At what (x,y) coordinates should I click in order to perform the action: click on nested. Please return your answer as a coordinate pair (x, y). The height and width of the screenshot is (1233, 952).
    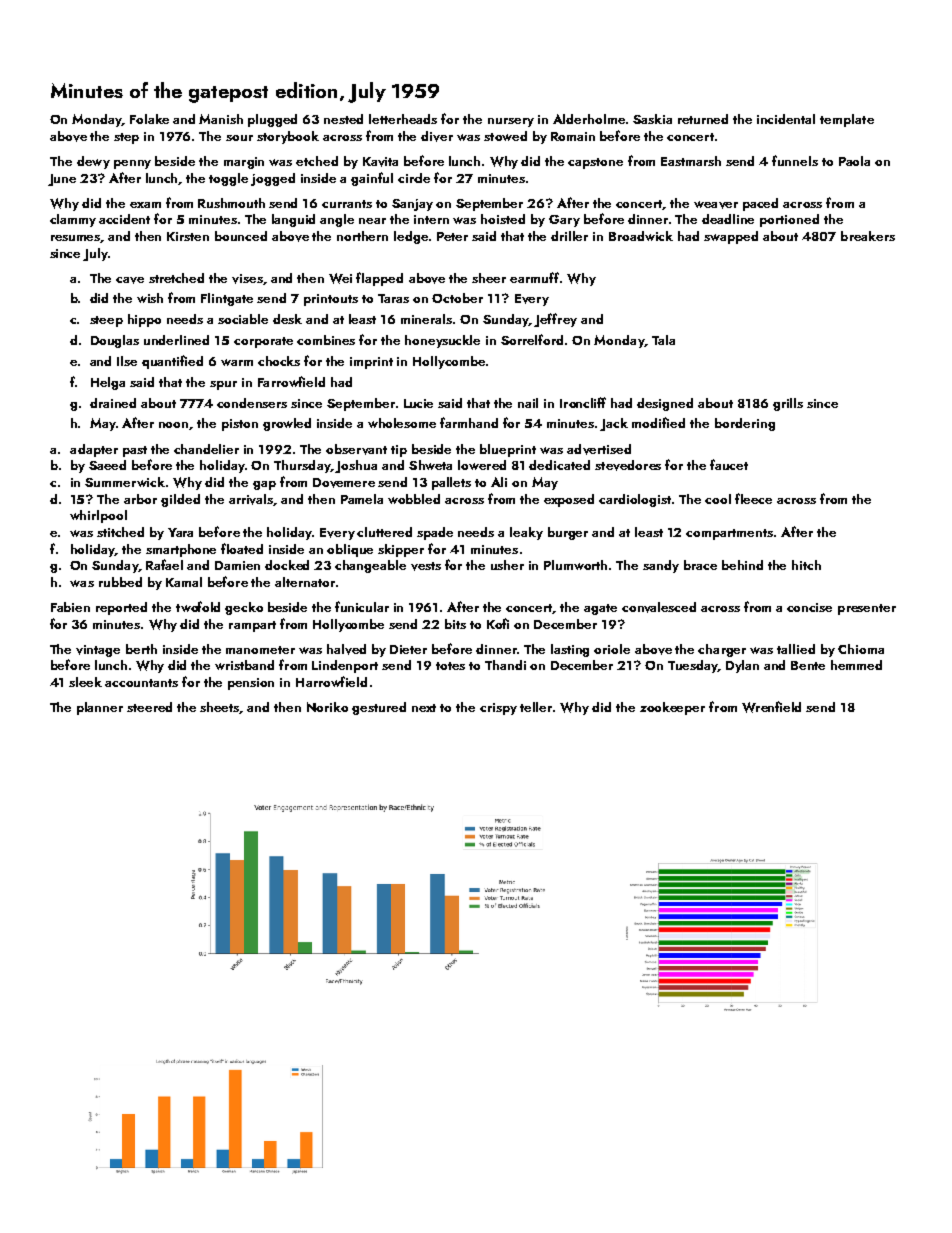
    Looking at the image, I should click on (343, 119).
